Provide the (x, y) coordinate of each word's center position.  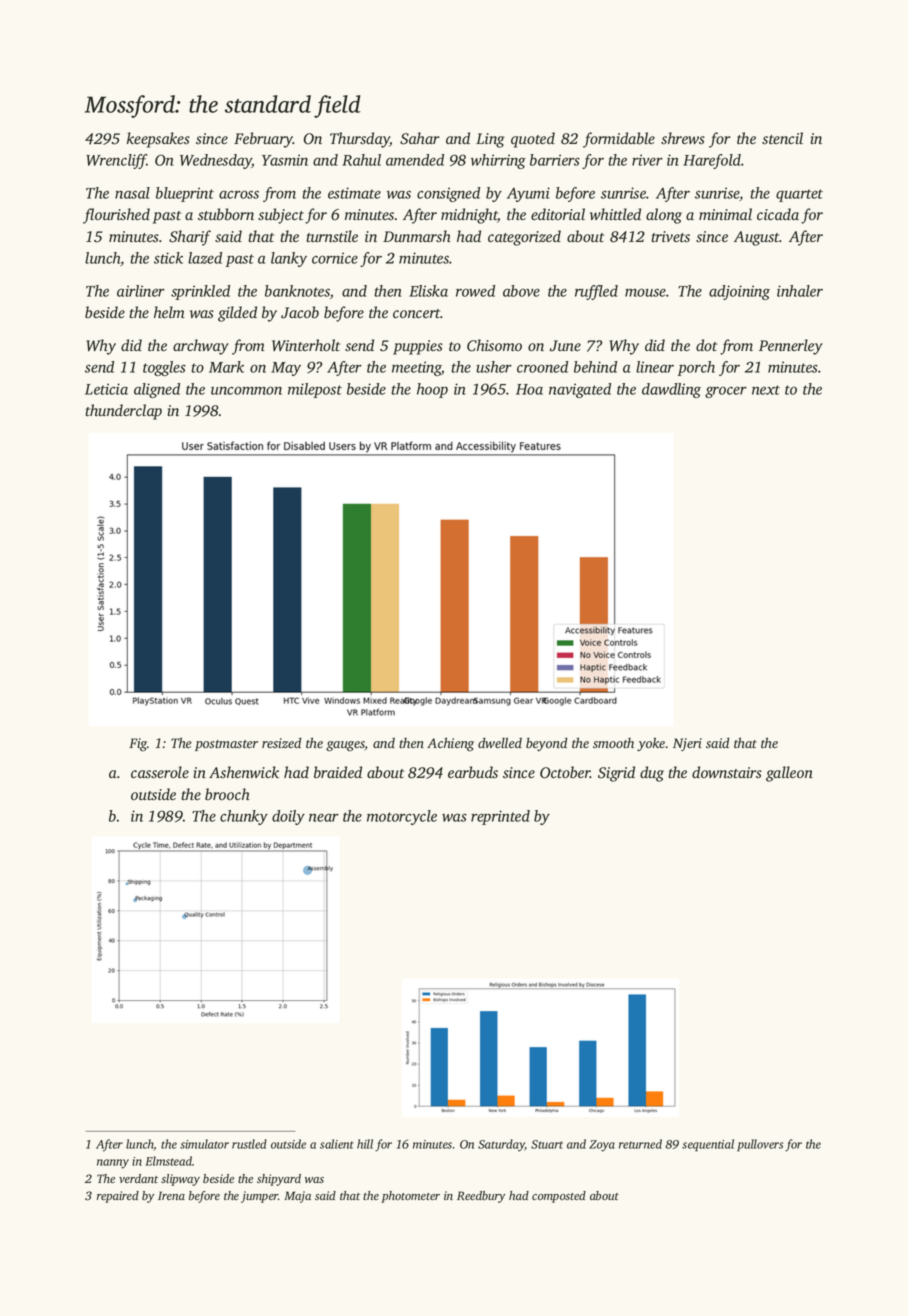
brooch (227, 794)
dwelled (500, 742)
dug (652, 774)
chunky (244, 817)
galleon (789, 774)
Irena (171, 1195)
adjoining (739, 292)
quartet (799, 195)
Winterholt (306, 345)
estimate (354, 193)
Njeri (687, 744)
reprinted (500, 817)
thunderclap (123, 412)
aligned (157, 390)
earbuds (473, 772)
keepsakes (158, 140)
